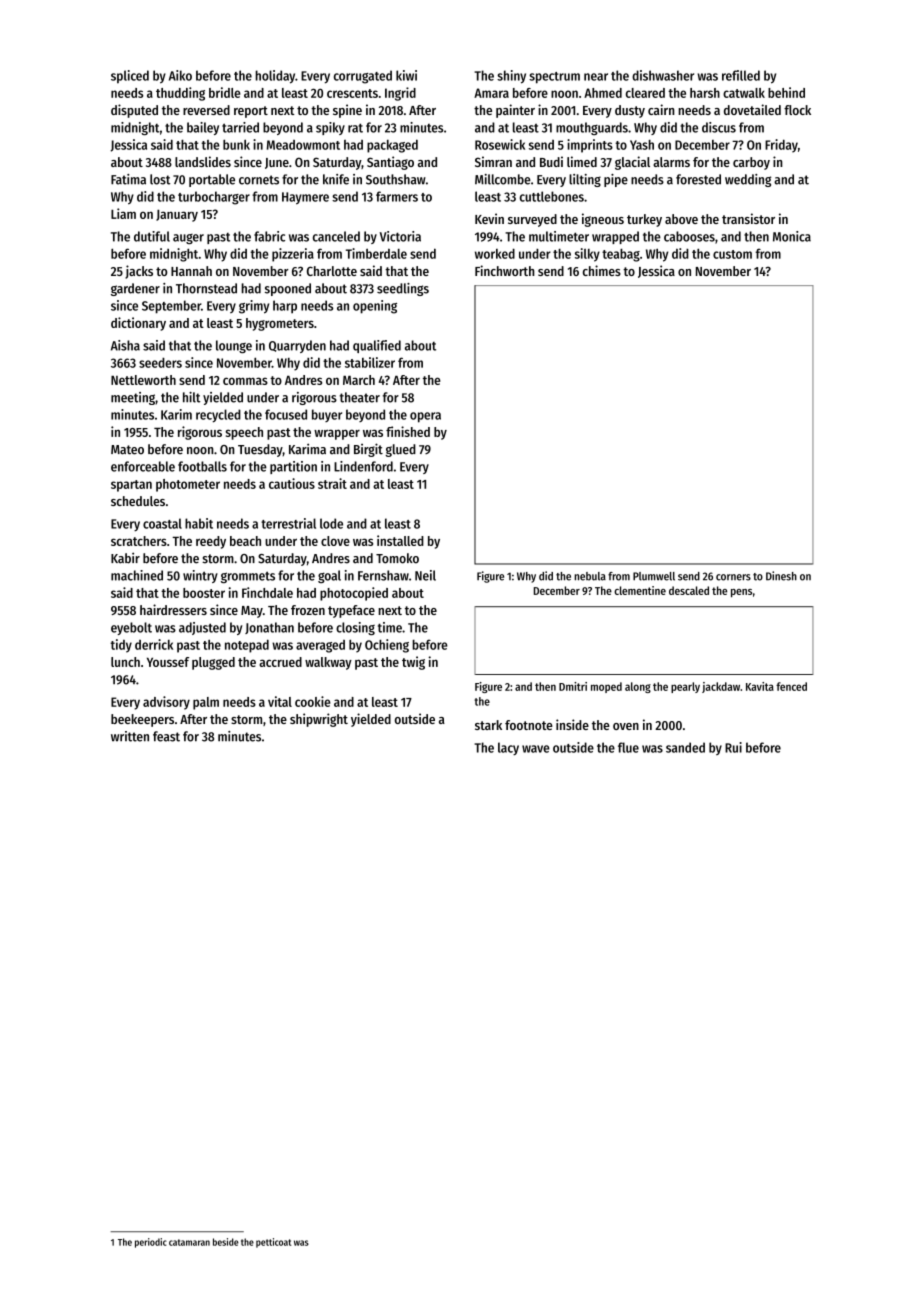 This screenshot has height=1308, width=924. Describe the element at coordinates (752, 109) in the screenshot. I see `dovetailed` at that location.
